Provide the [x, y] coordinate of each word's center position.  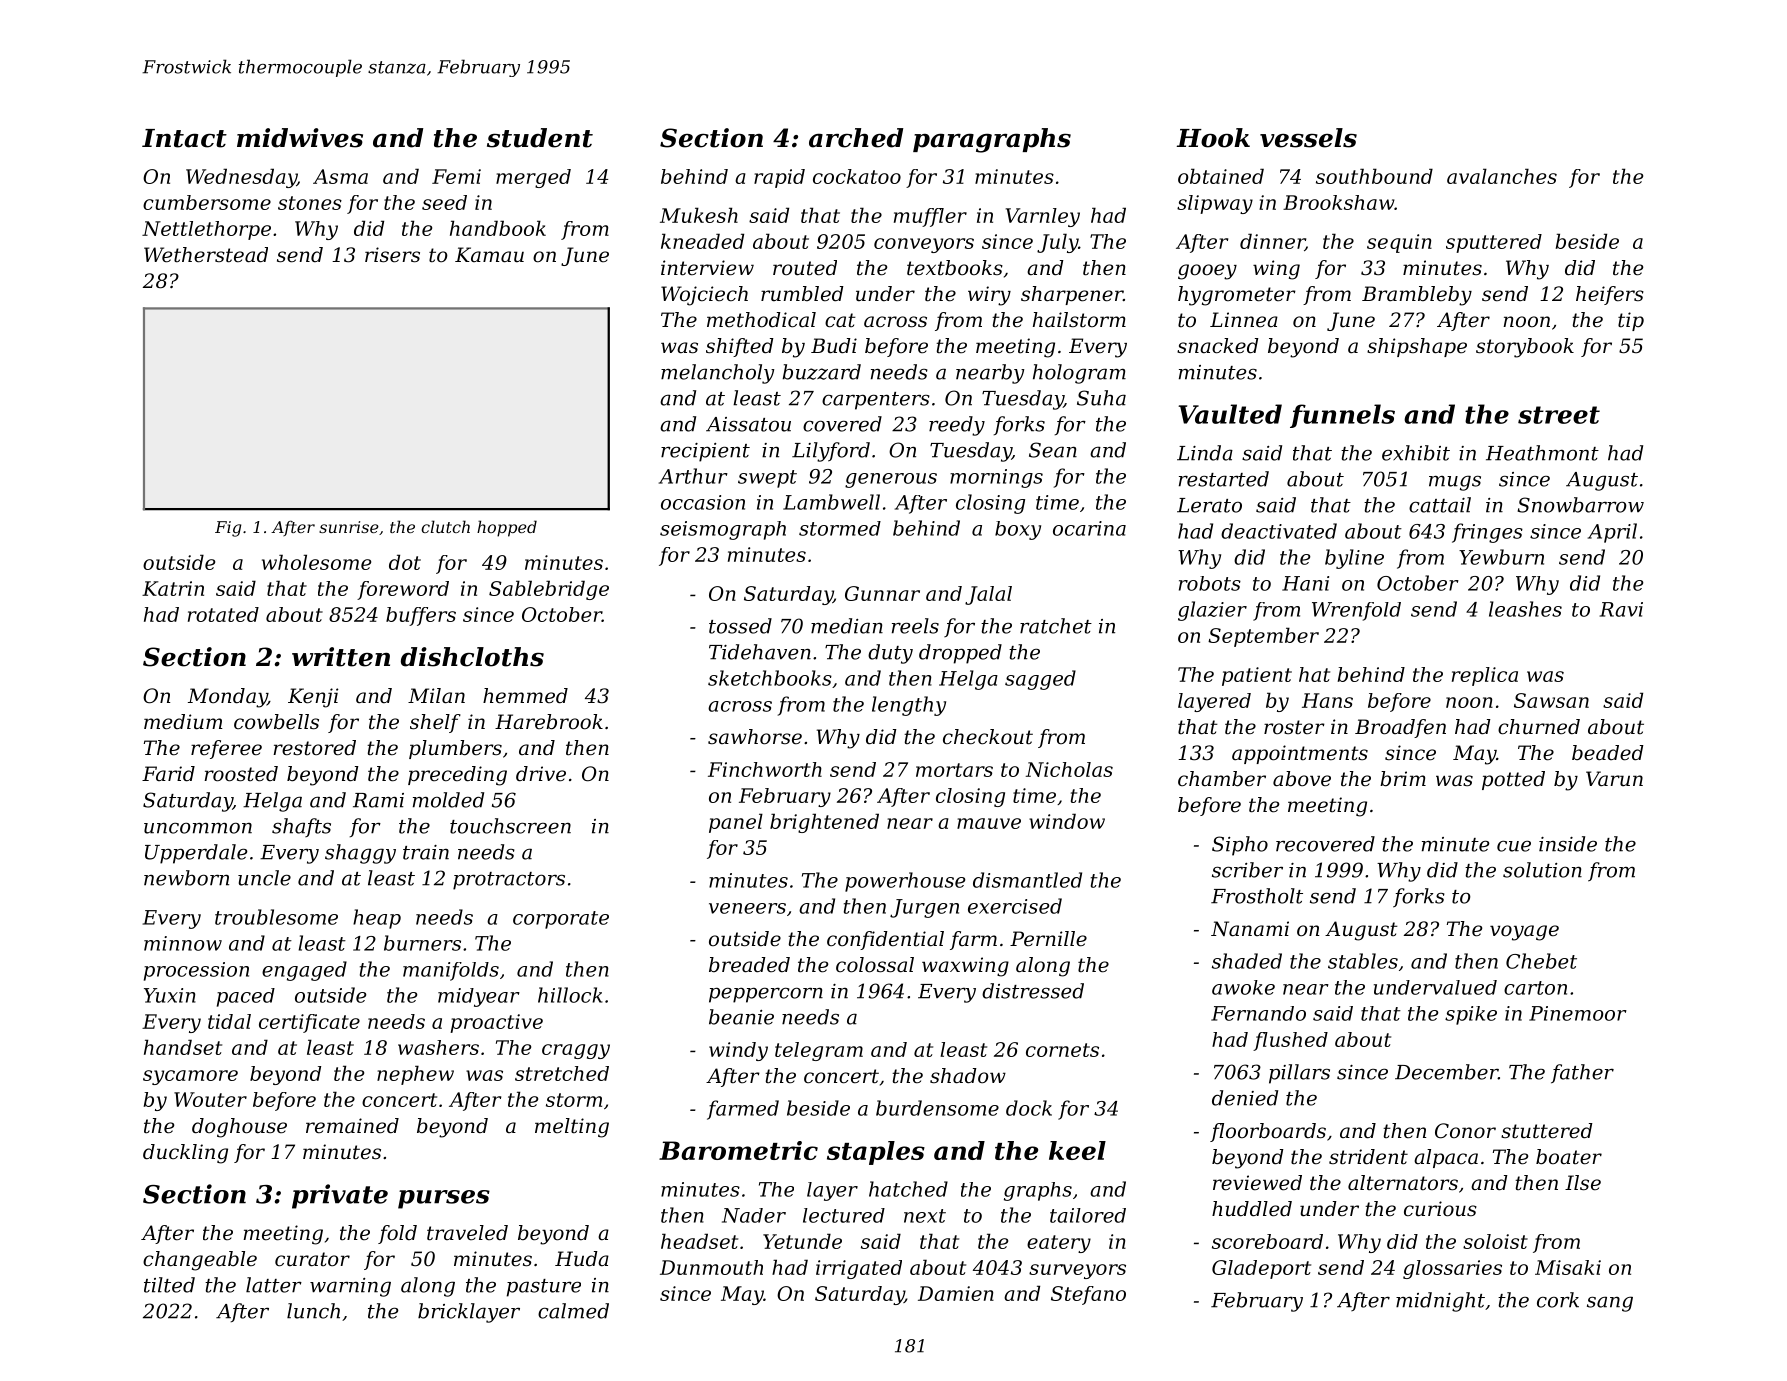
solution [1542, 870]
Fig [228, 529]
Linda [1205, 453]
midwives [300, 138]
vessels [1308, 138]
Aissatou [748, 424]
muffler [930, 217]
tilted [169, 1285]
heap [377, 919]
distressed [1033, 991]
